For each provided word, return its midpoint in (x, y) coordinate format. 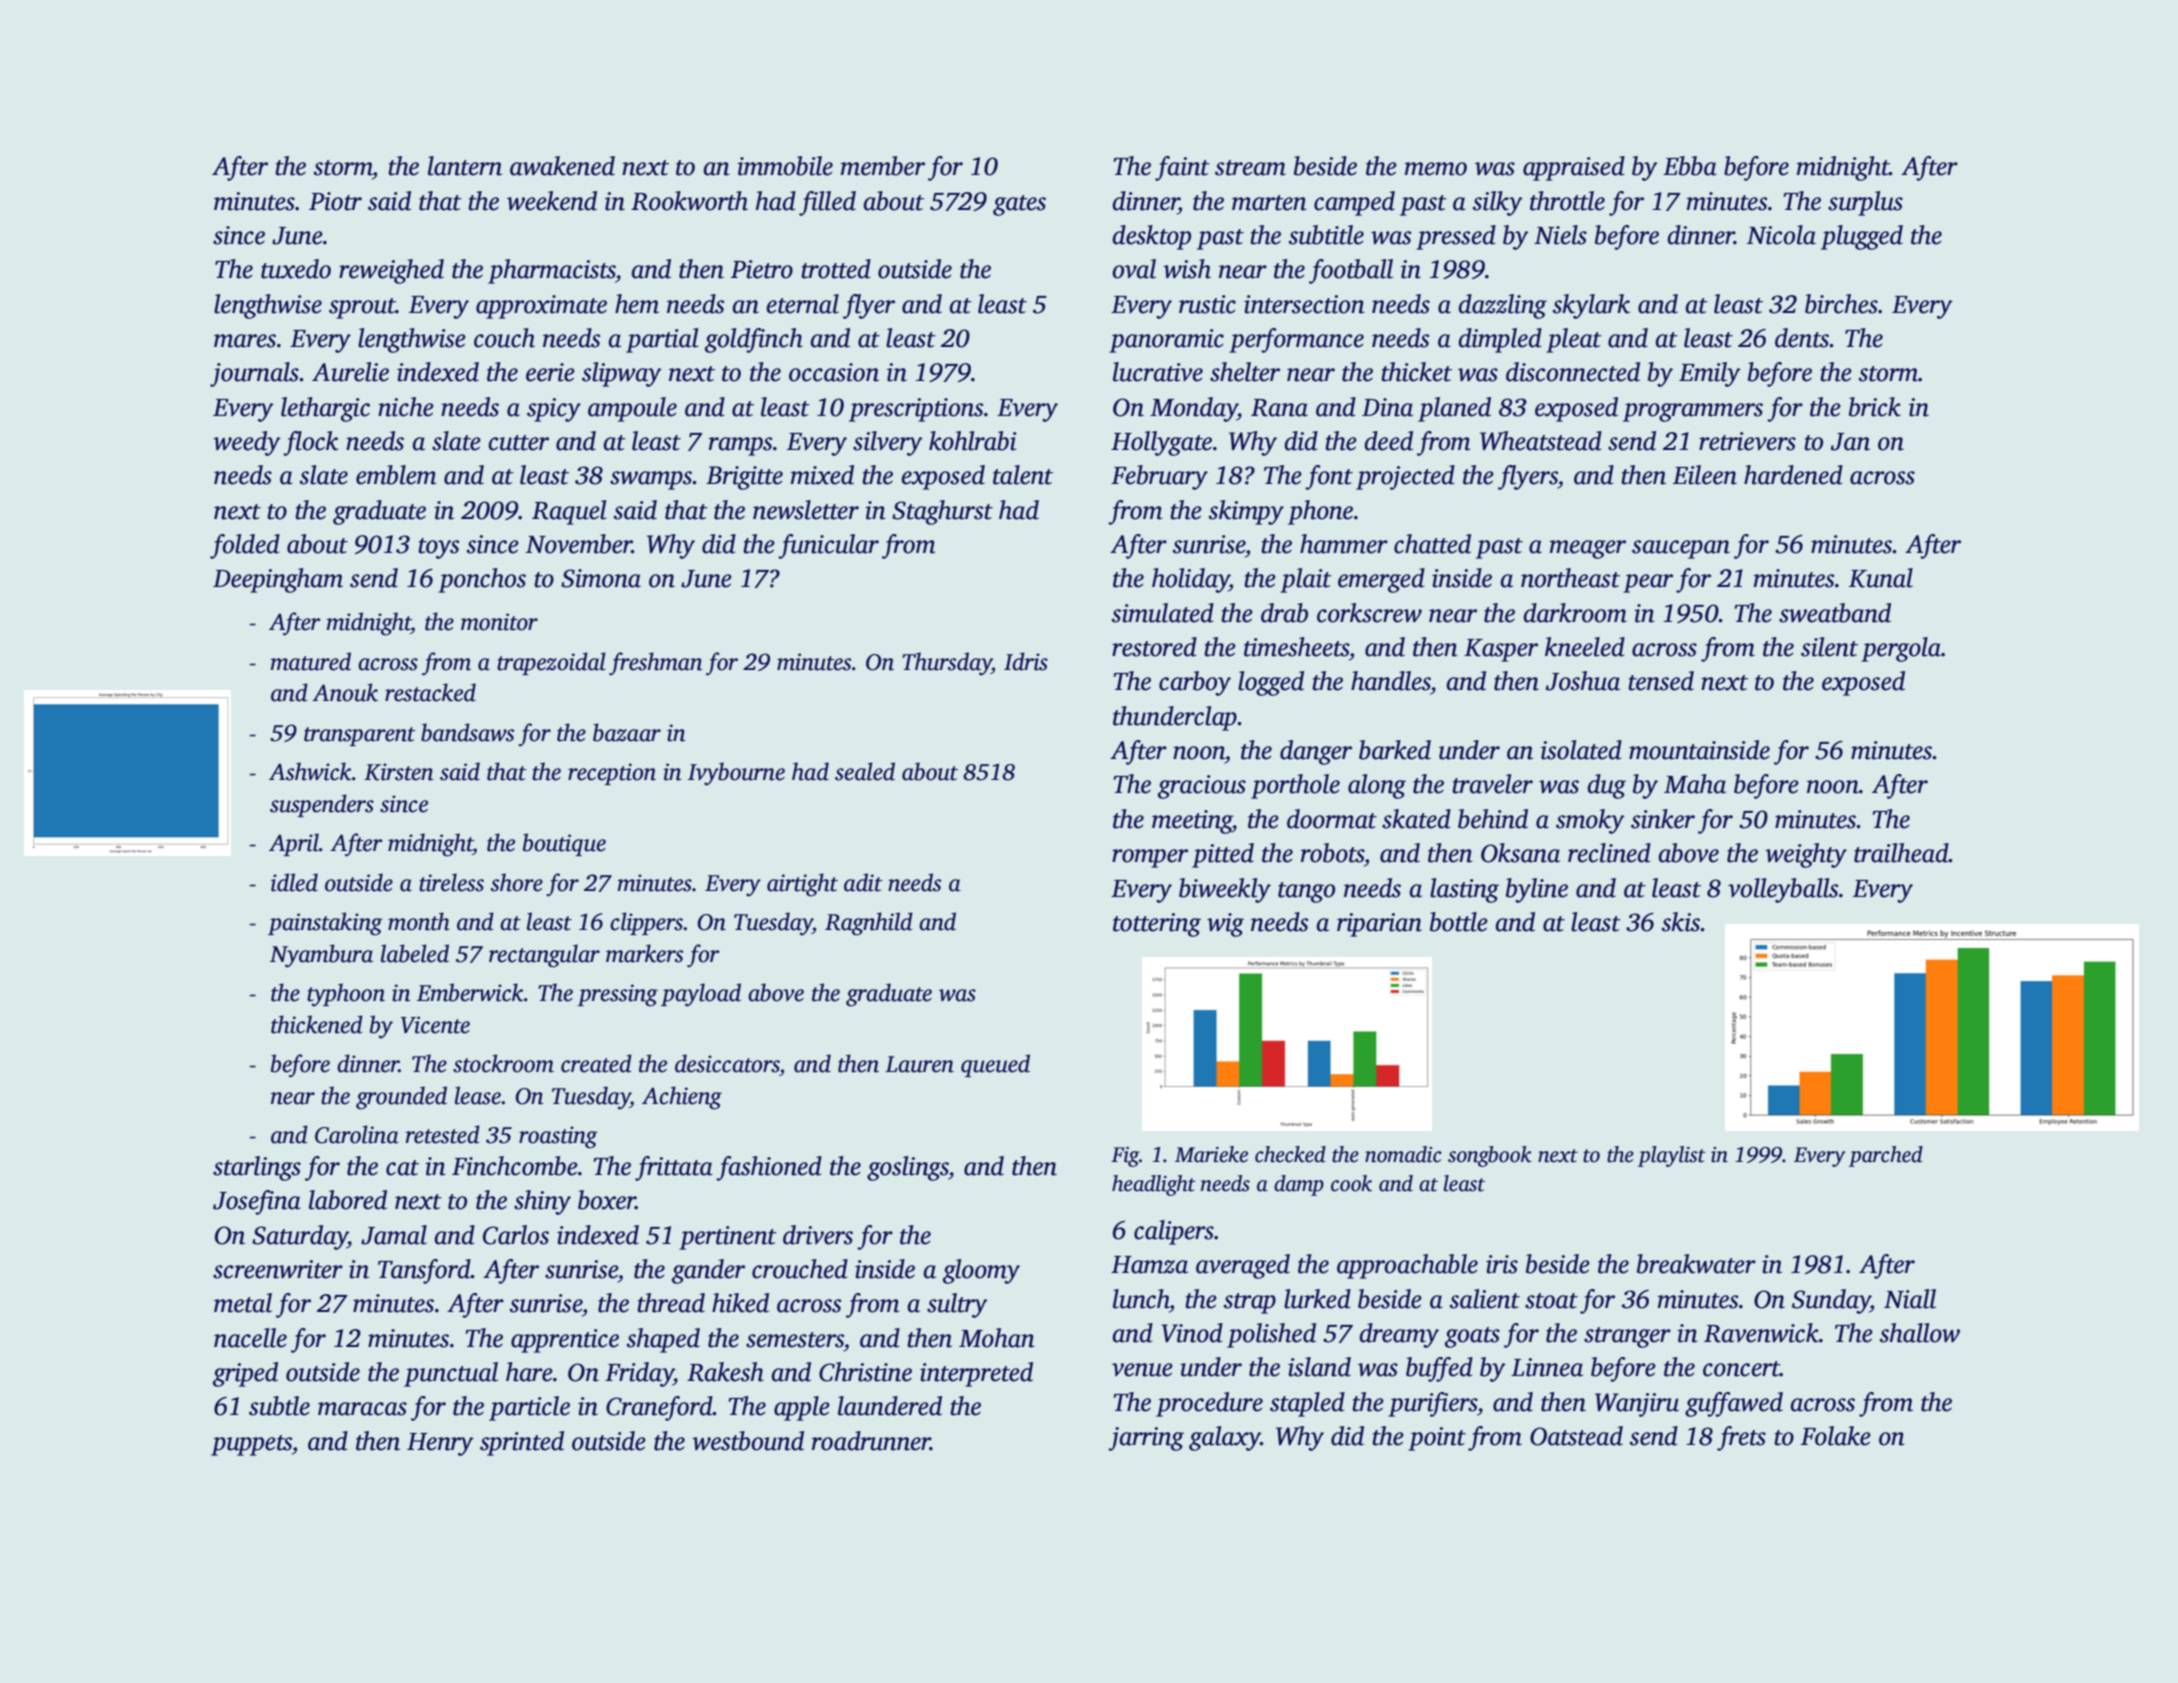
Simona (601, 578)
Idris (1026, 661)
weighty (1806, 855)
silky (1498, 203)
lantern (465, 166)
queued (995, 1065)
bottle (1459, 922)
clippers (646, 923)
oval (1134, 269)
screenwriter (278, 1269)
